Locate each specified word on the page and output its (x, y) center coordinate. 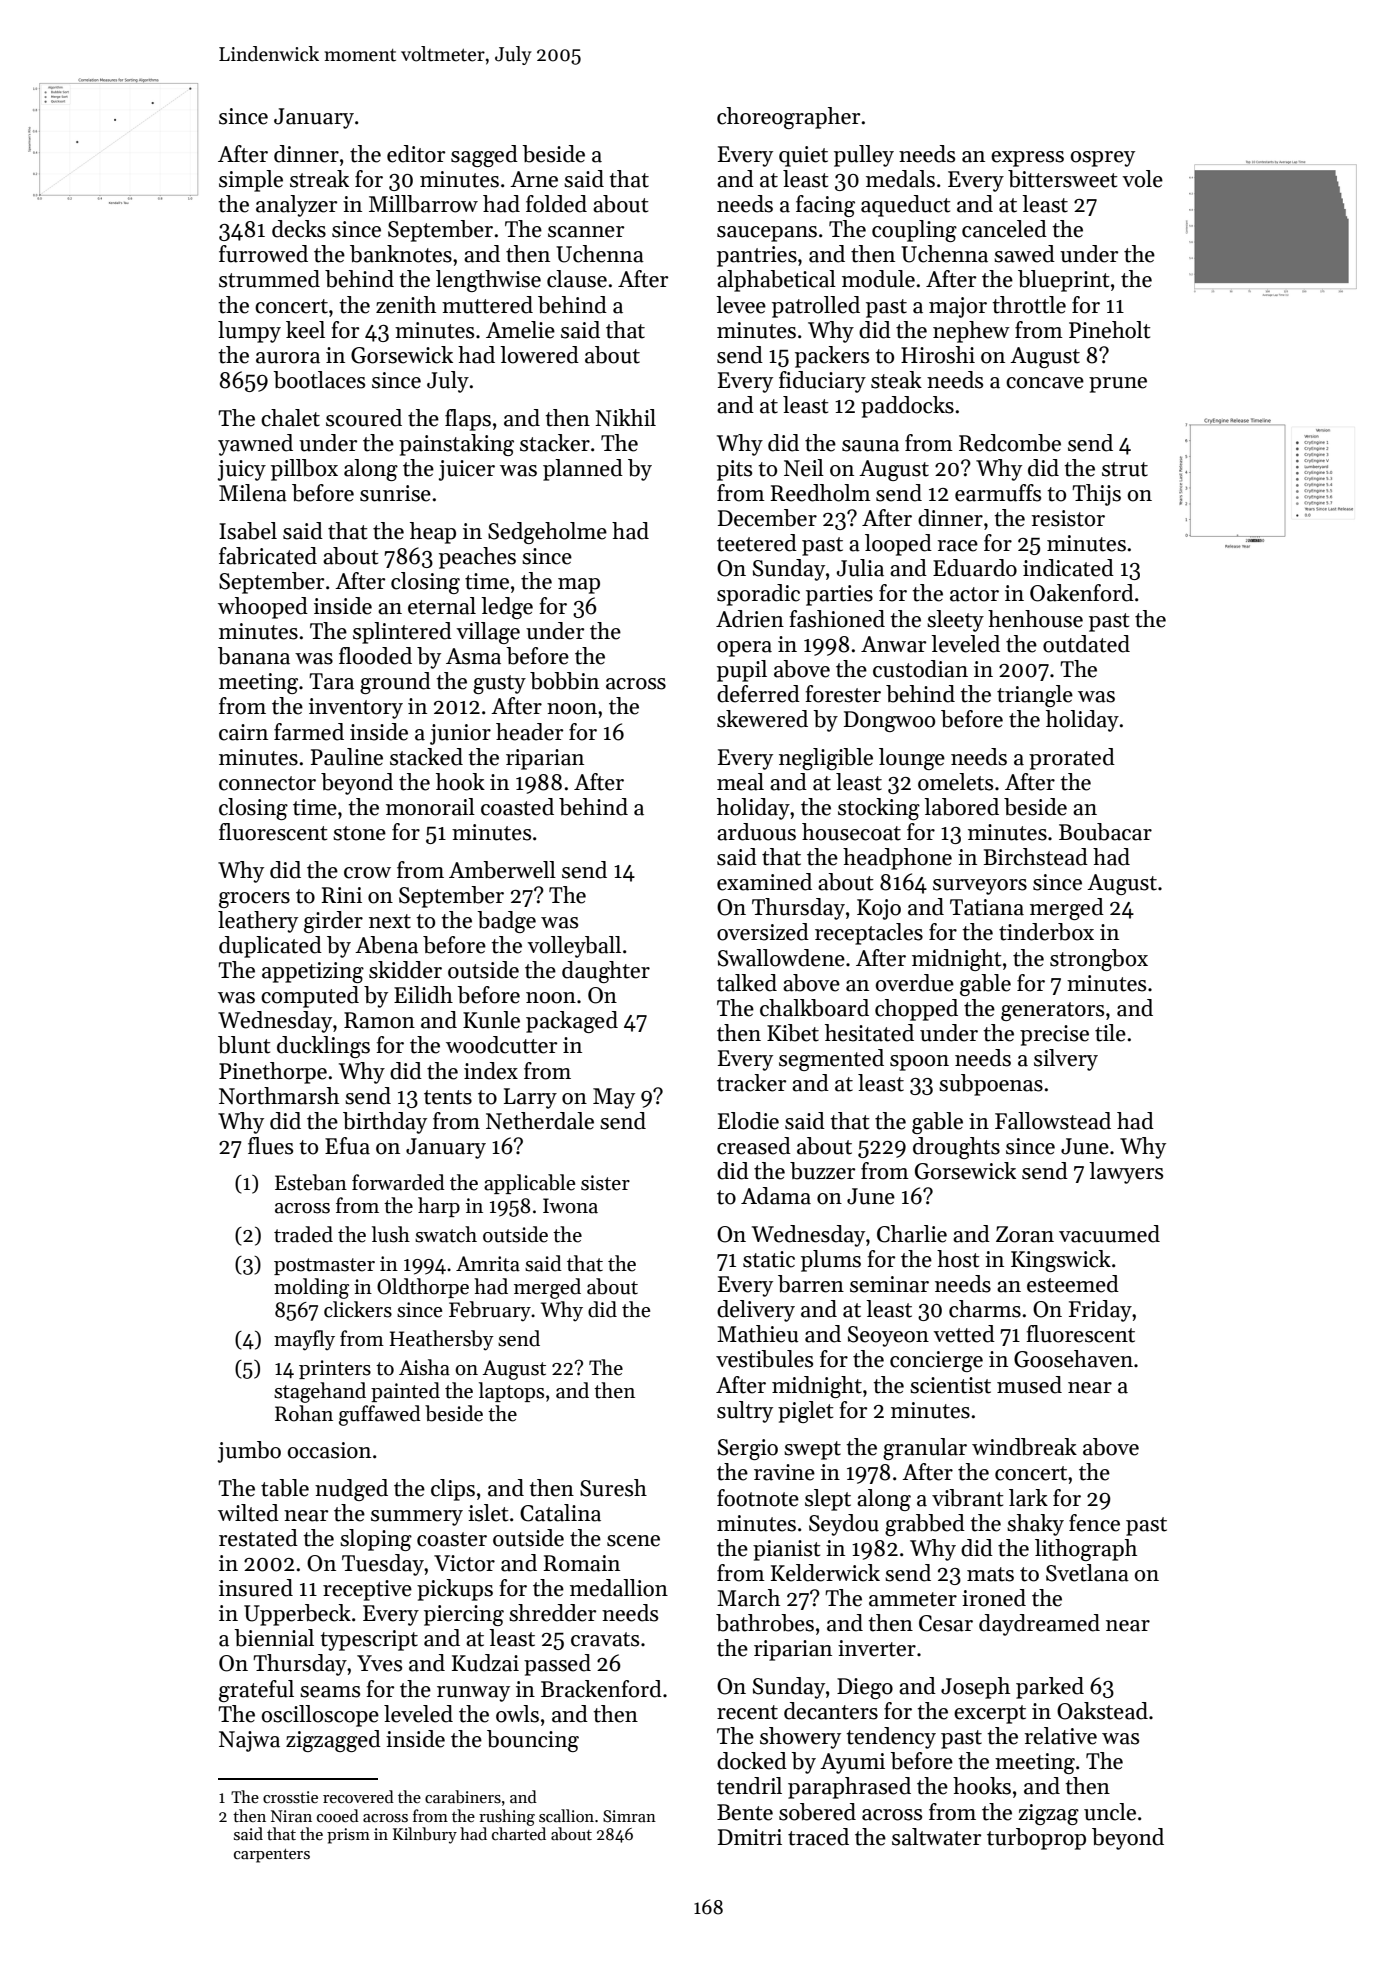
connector (267, 783)
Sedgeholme (547, 533)
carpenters (272, 1856)
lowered (539, 355)
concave (1045, 383)
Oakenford (1082, 593)
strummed (269, 279)
